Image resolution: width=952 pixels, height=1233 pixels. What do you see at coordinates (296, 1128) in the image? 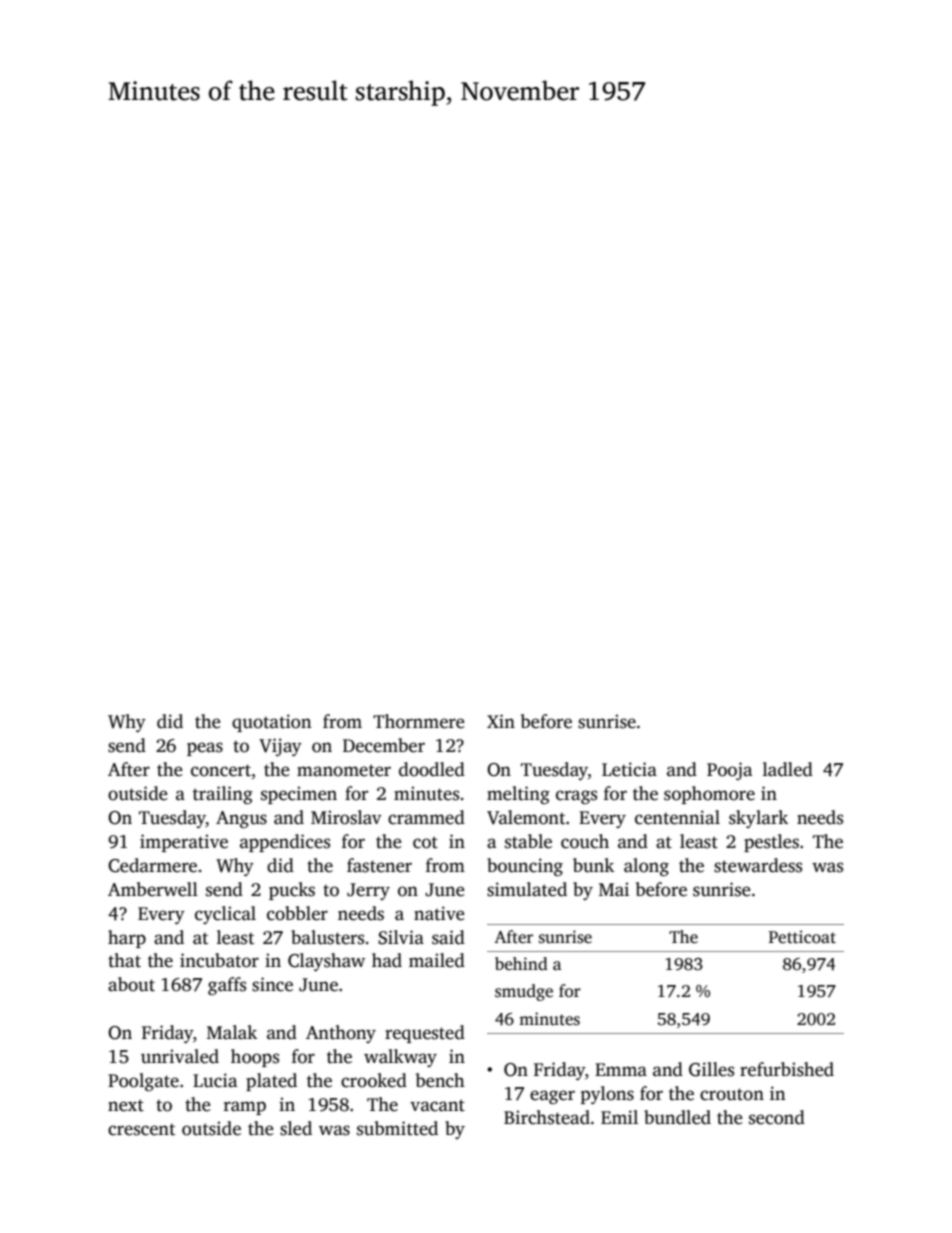
I see `sled` at bounding box center [296, 1128].
